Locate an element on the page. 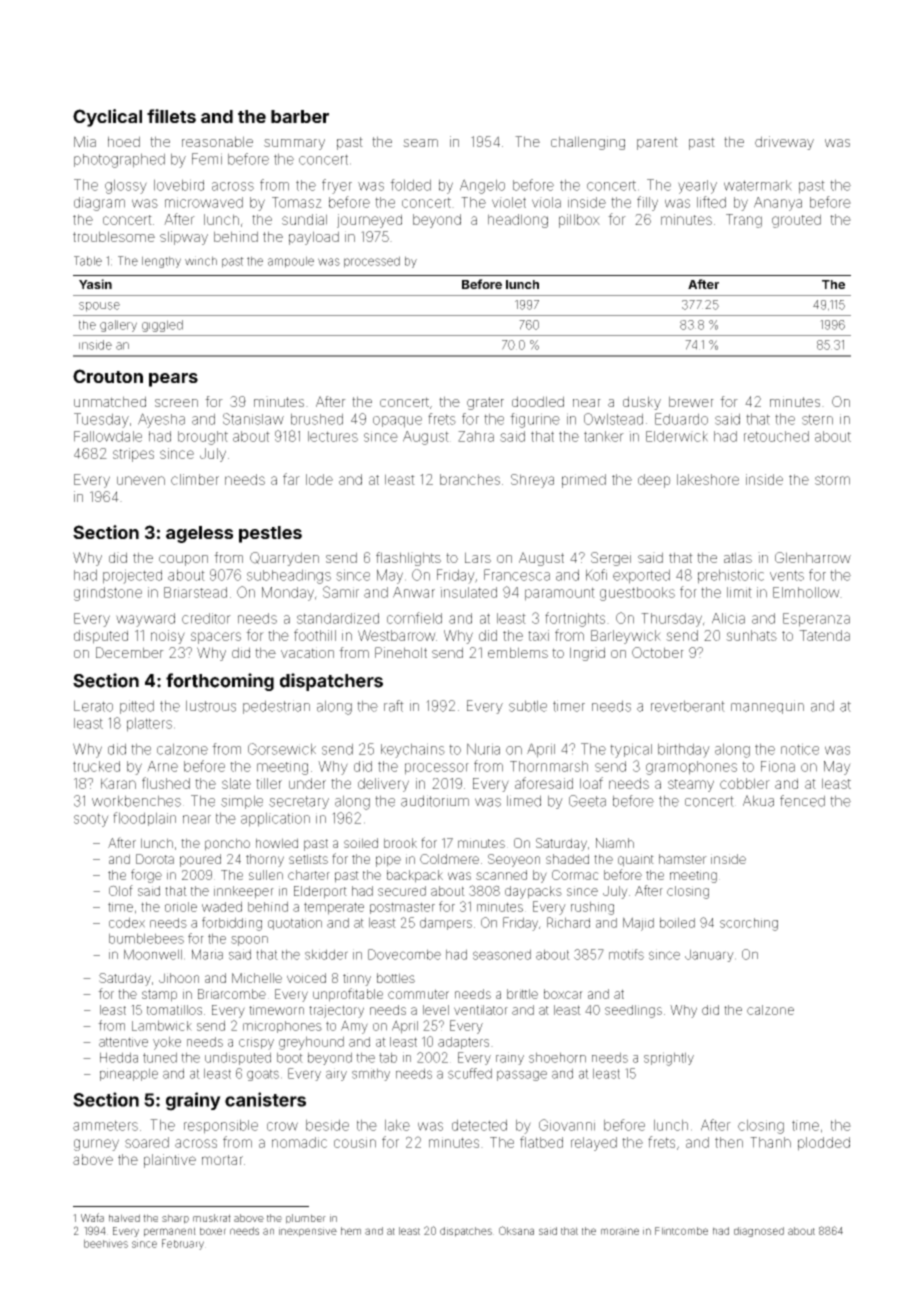 This image has width=924, height=1308. ammeters is located at coordinates (105, 1125).
